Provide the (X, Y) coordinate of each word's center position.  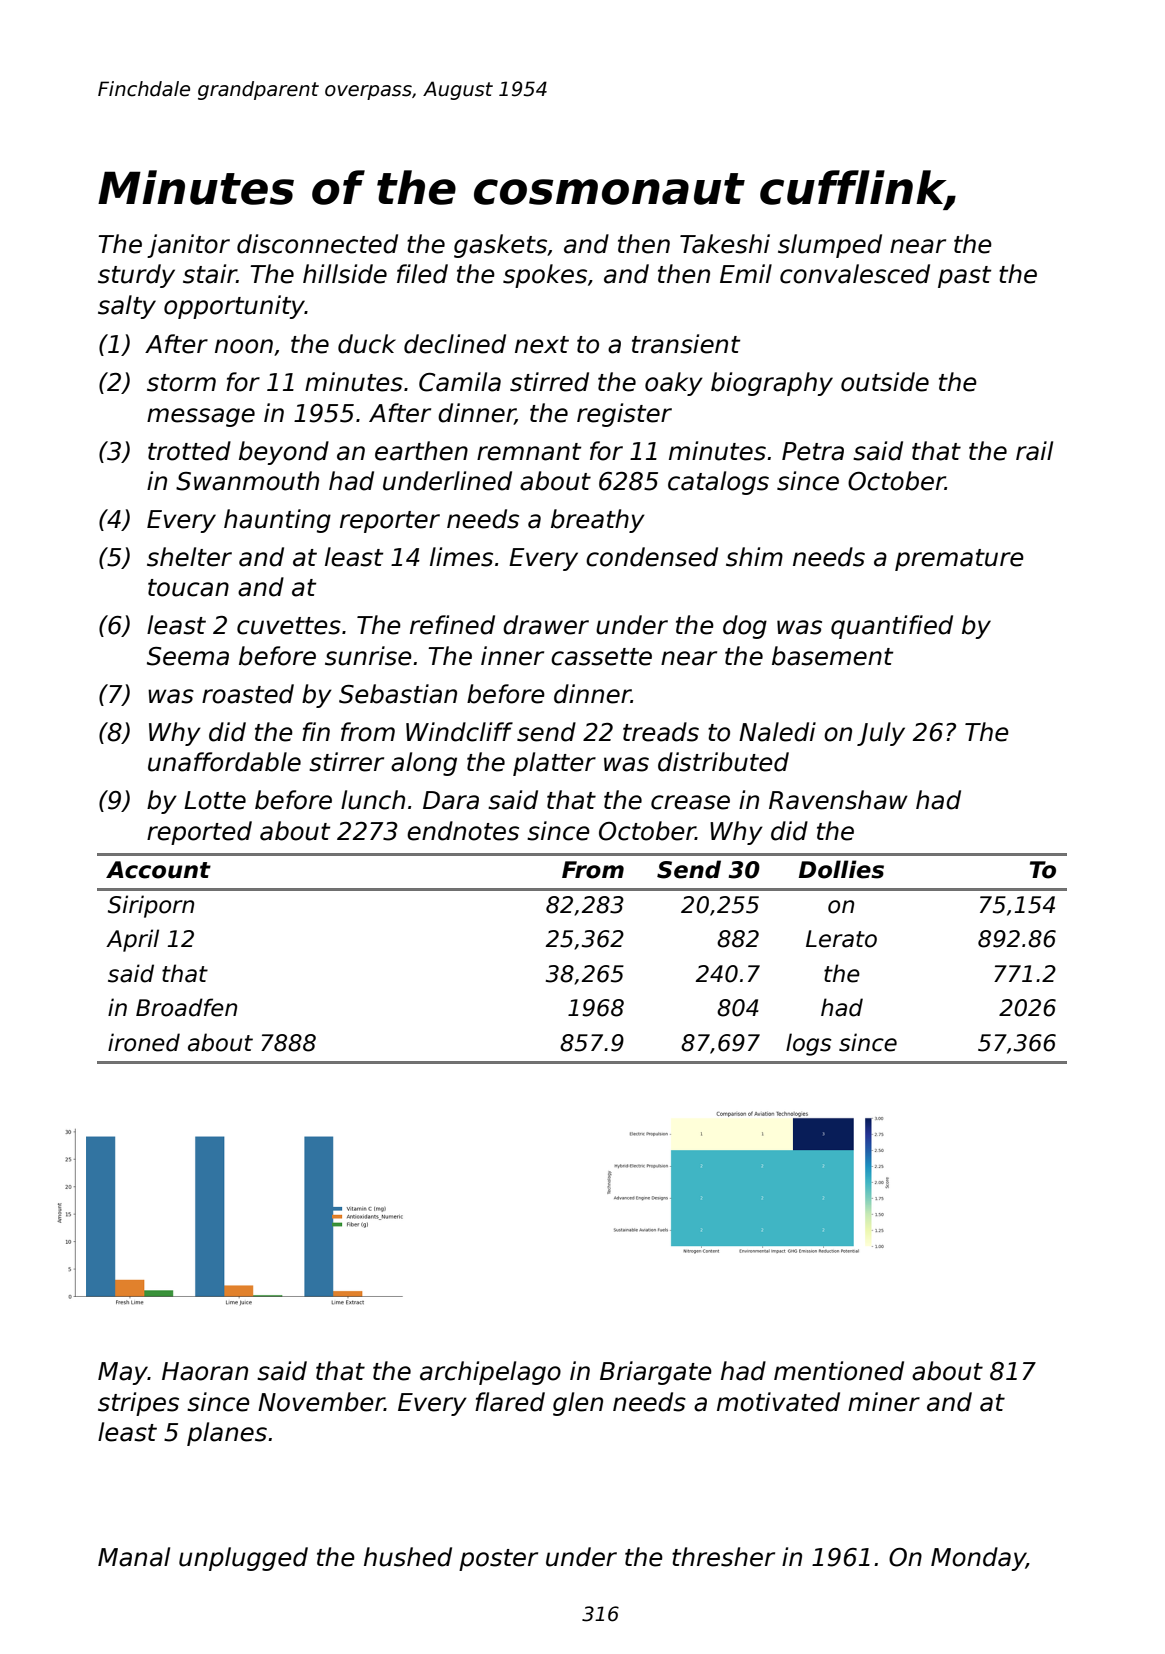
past (964, 277)
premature (959, 560)
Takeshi (725, 244)
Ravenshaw (838, 800)
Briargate (656, 1373)
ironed (144, 1042)
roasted (248, 694)
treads (661, 732)
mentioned (839, 1371)
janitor (188, 246)
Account (158, 870)
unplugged (243, 1559)
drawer (546, 625)
